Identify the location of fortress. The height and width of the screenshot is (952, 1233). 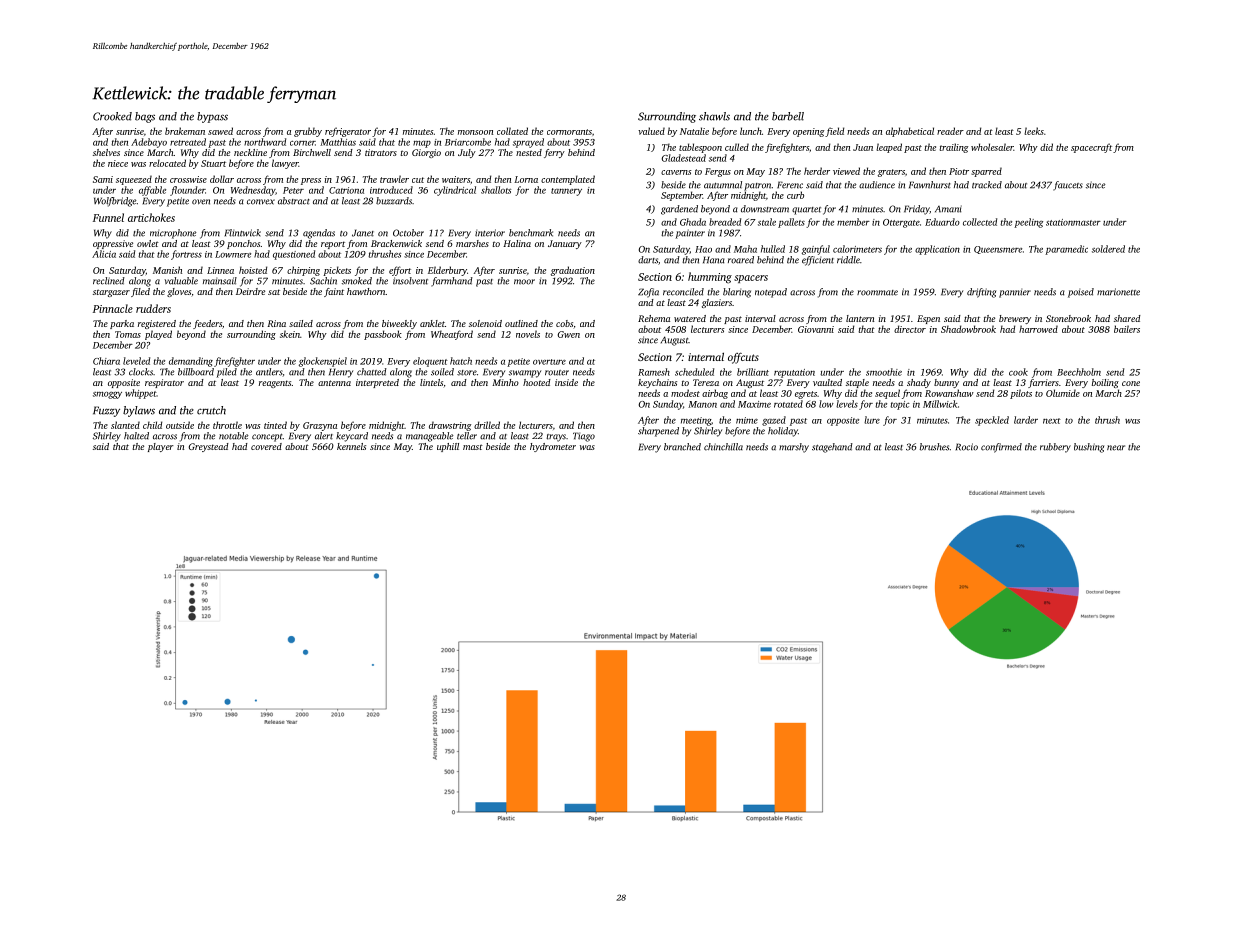
(186, 255).
